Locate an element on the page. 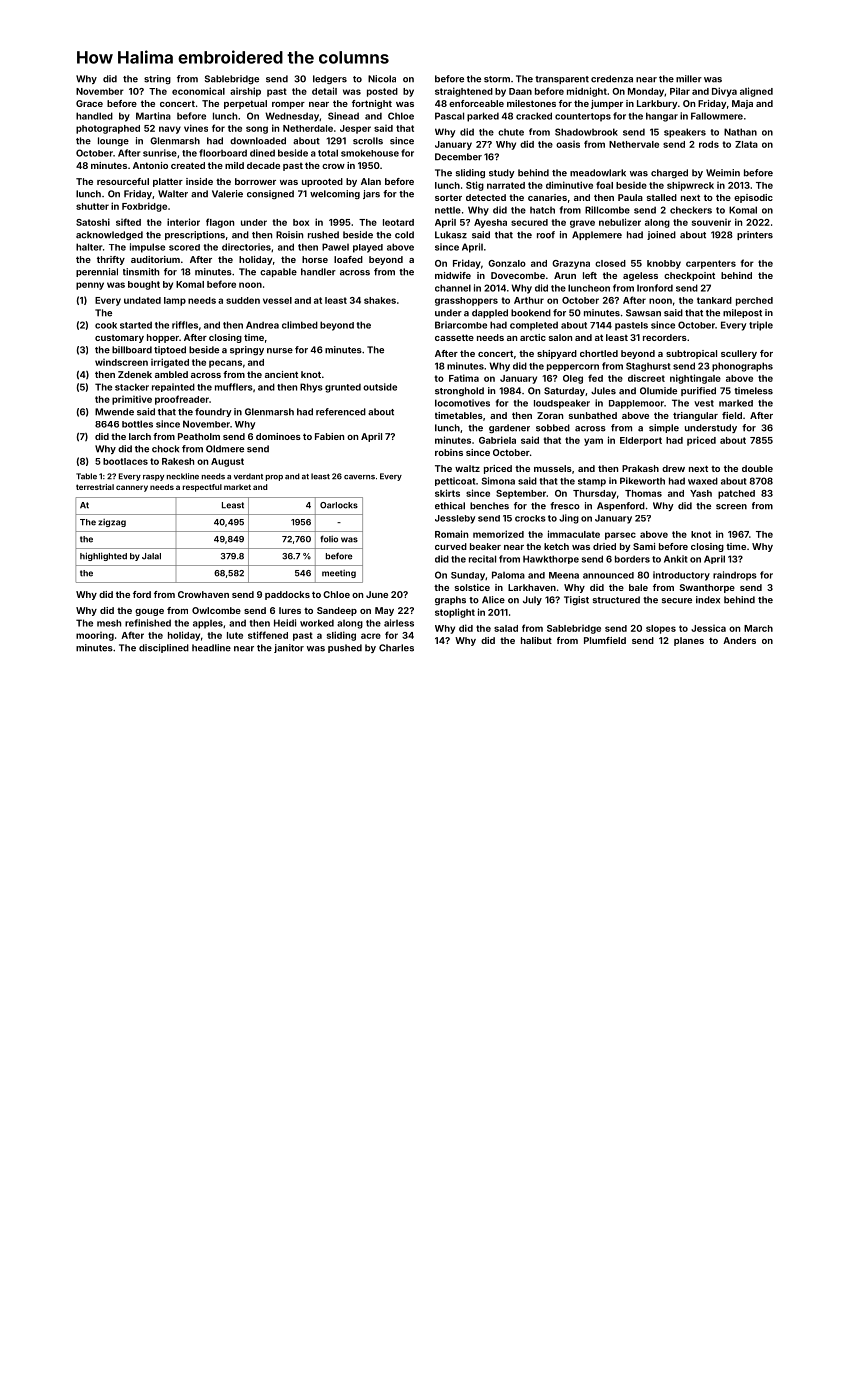  Sami is located at coordinates (644, 546).
